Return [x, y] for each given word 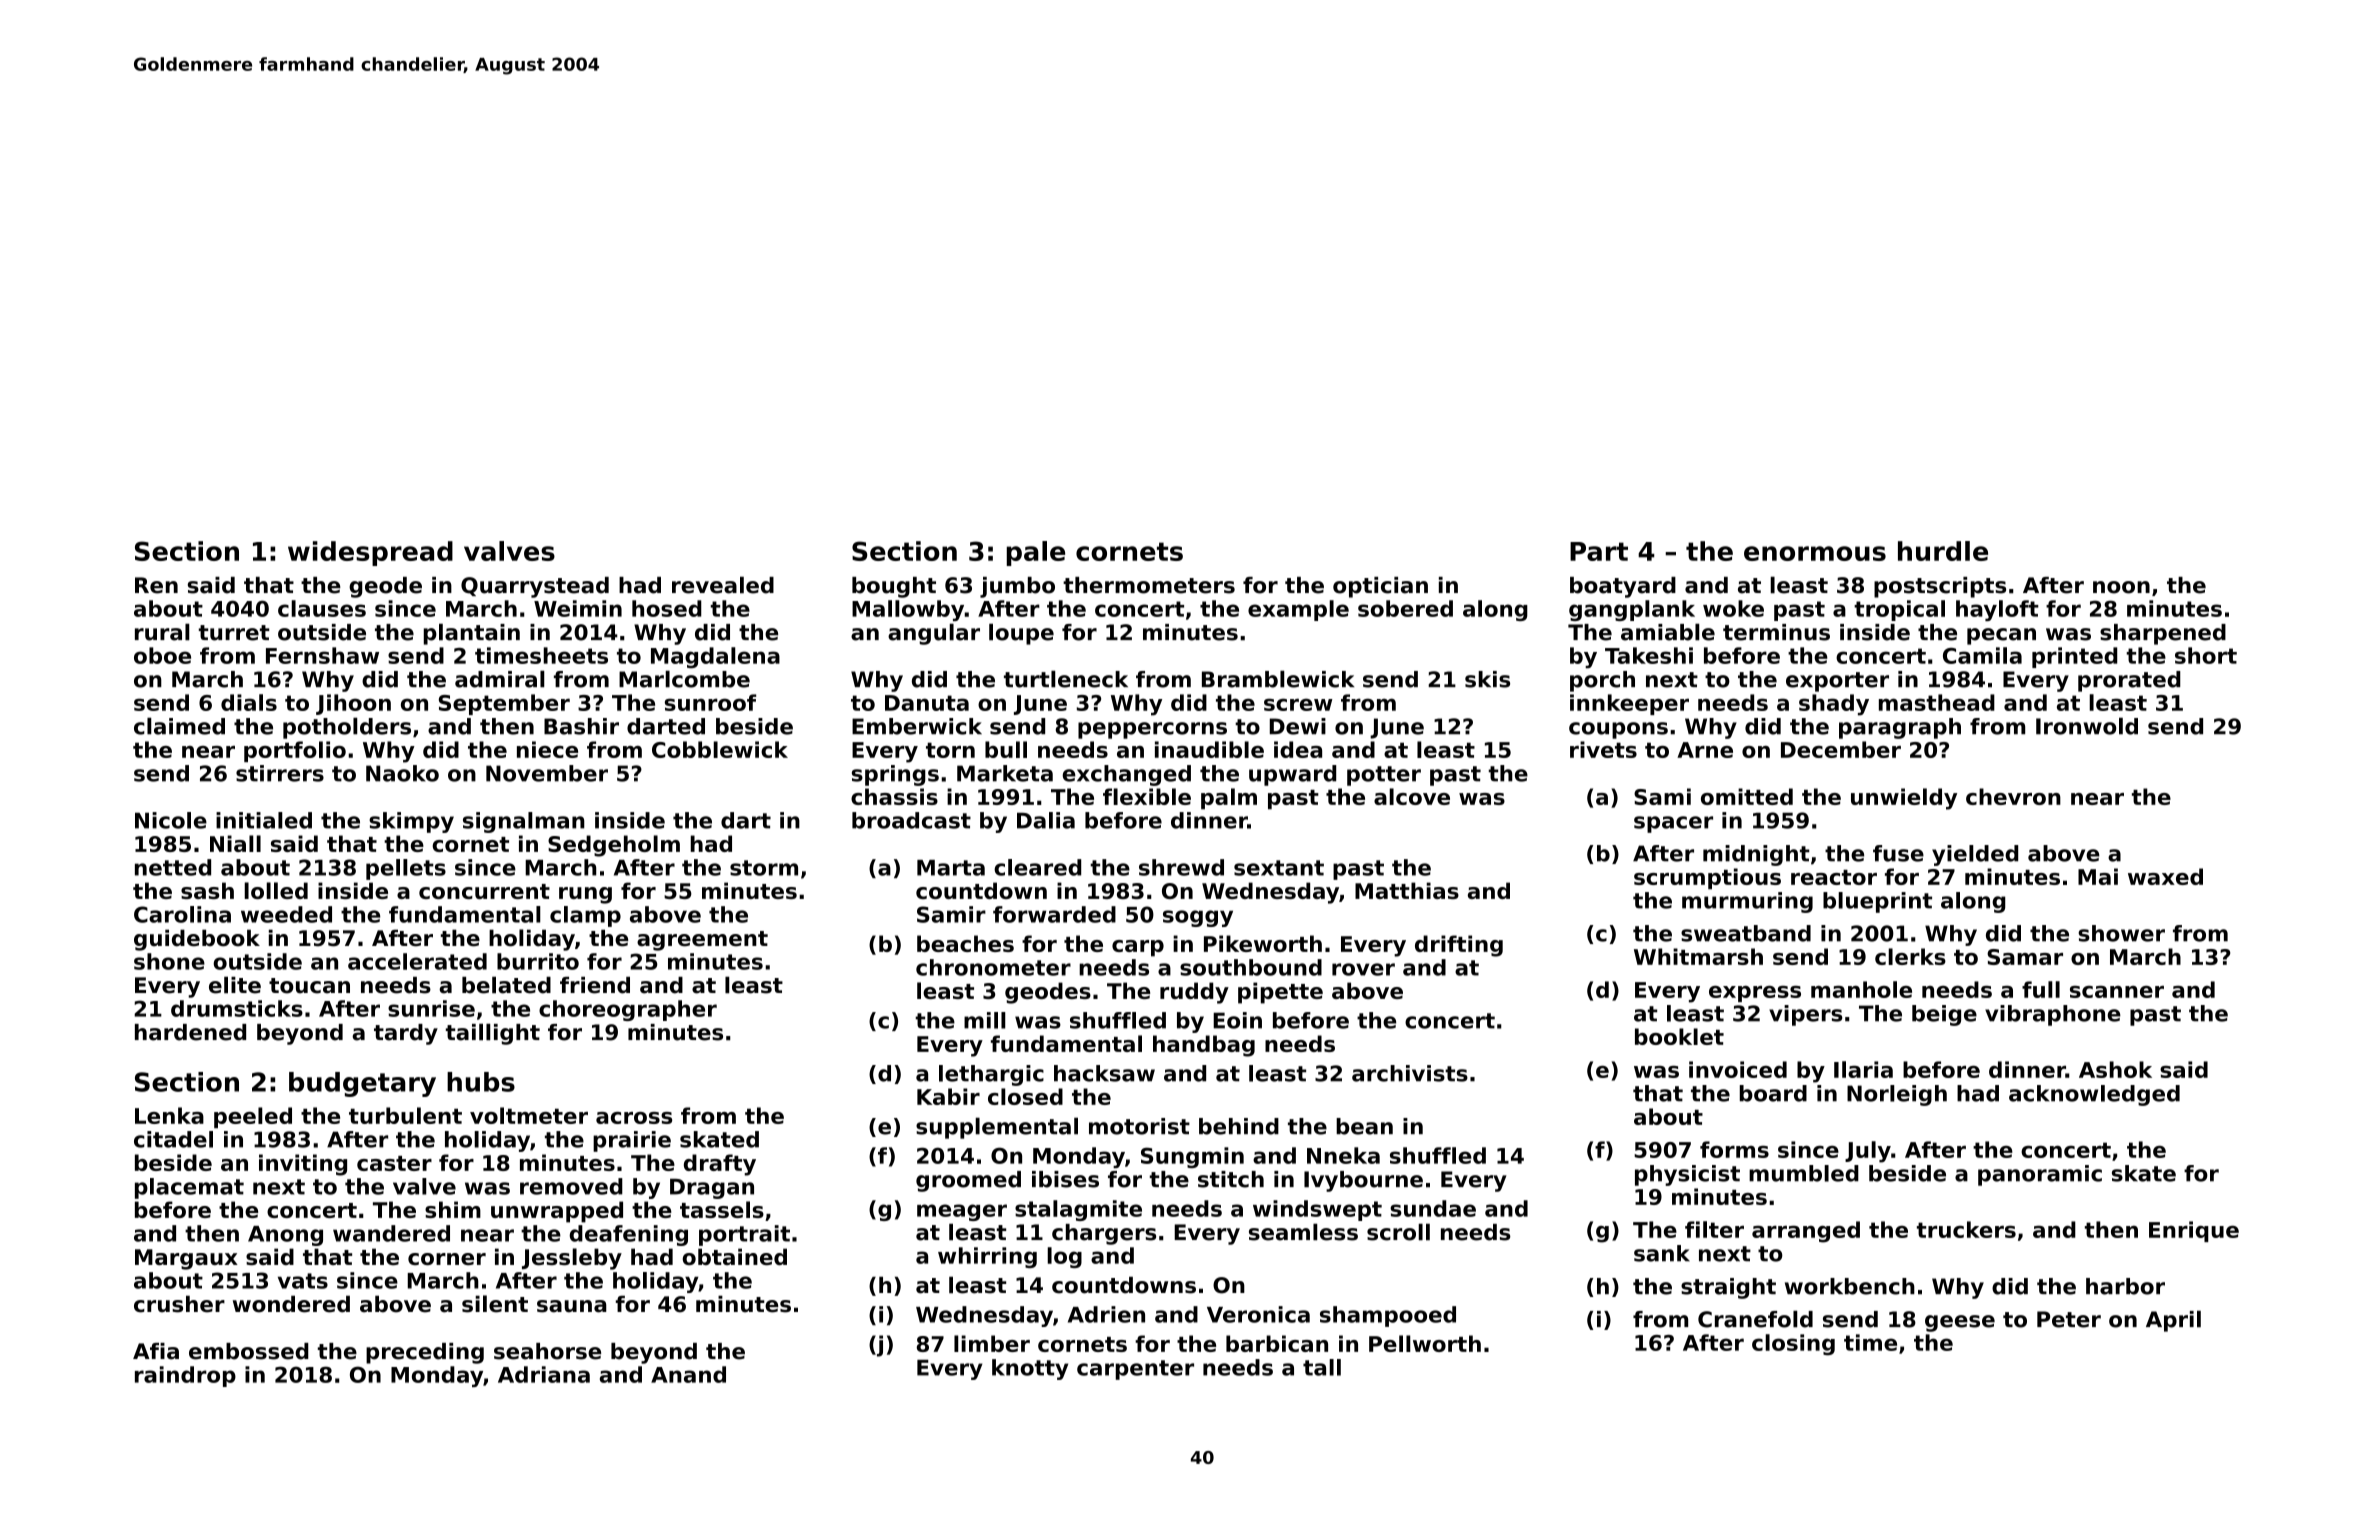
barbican [1277, 1343]
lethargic [991, 1075]
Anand [688, 1374]
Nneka [1343, 1155]
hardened [190, 1032]
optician [1380, 587]
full [2041, 989]
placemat [189, 1188]
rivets [1603, 749]
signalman [524, 822]
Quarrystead [535, 587]
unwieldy [1904, 799]
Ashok [2115, 1069]
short [2206, 655]
